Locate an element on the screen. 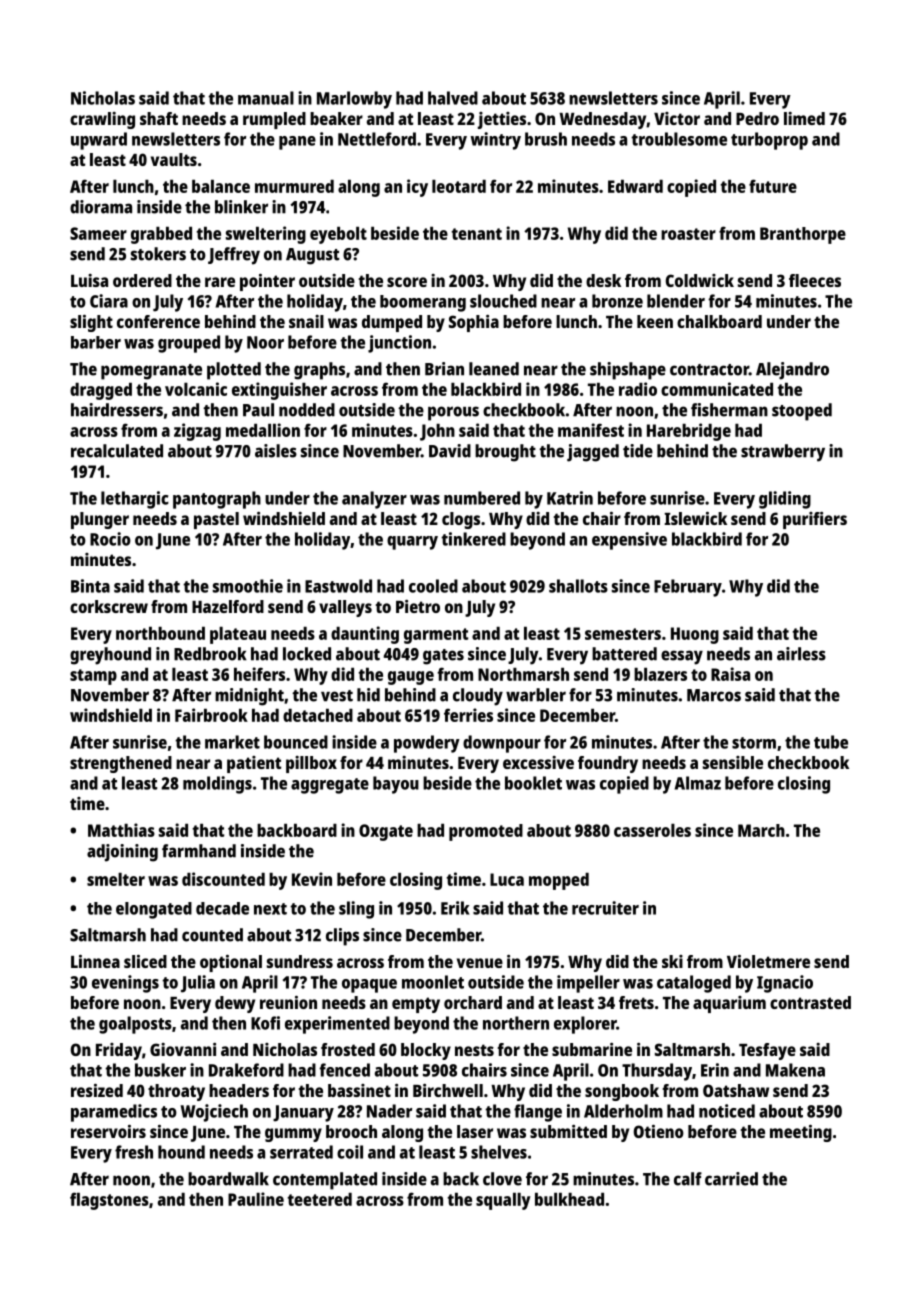 The image size is (924, 1308). Luisa is located at coordinates (89, 280).
